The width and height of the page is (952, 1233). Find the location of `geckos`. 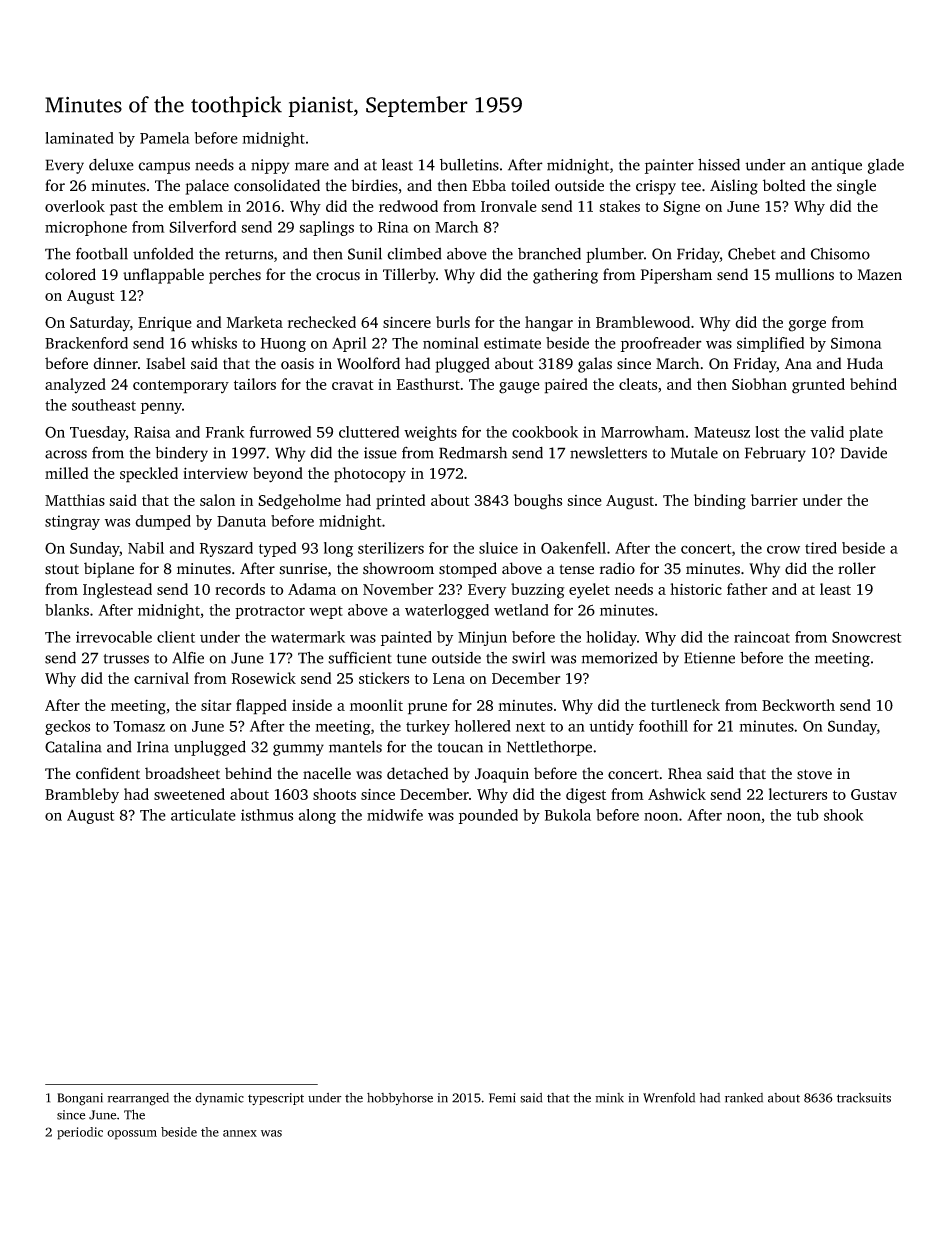

geckos is located at coordinates (67, 727).
